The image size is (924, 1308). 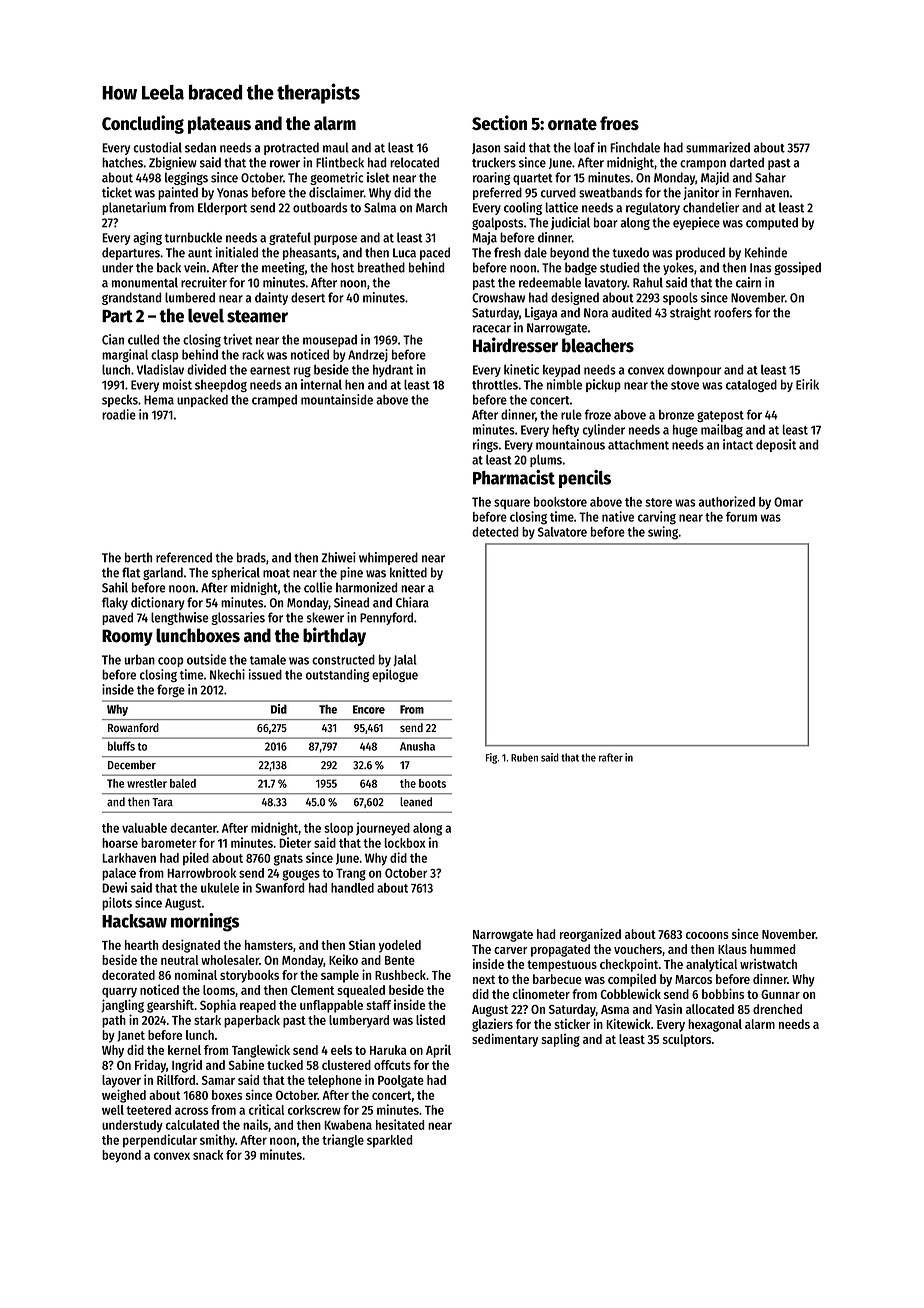 What do you see at coordinates (494, 162) in the document?
I see `truckers` at bounding box center [494, 162].
